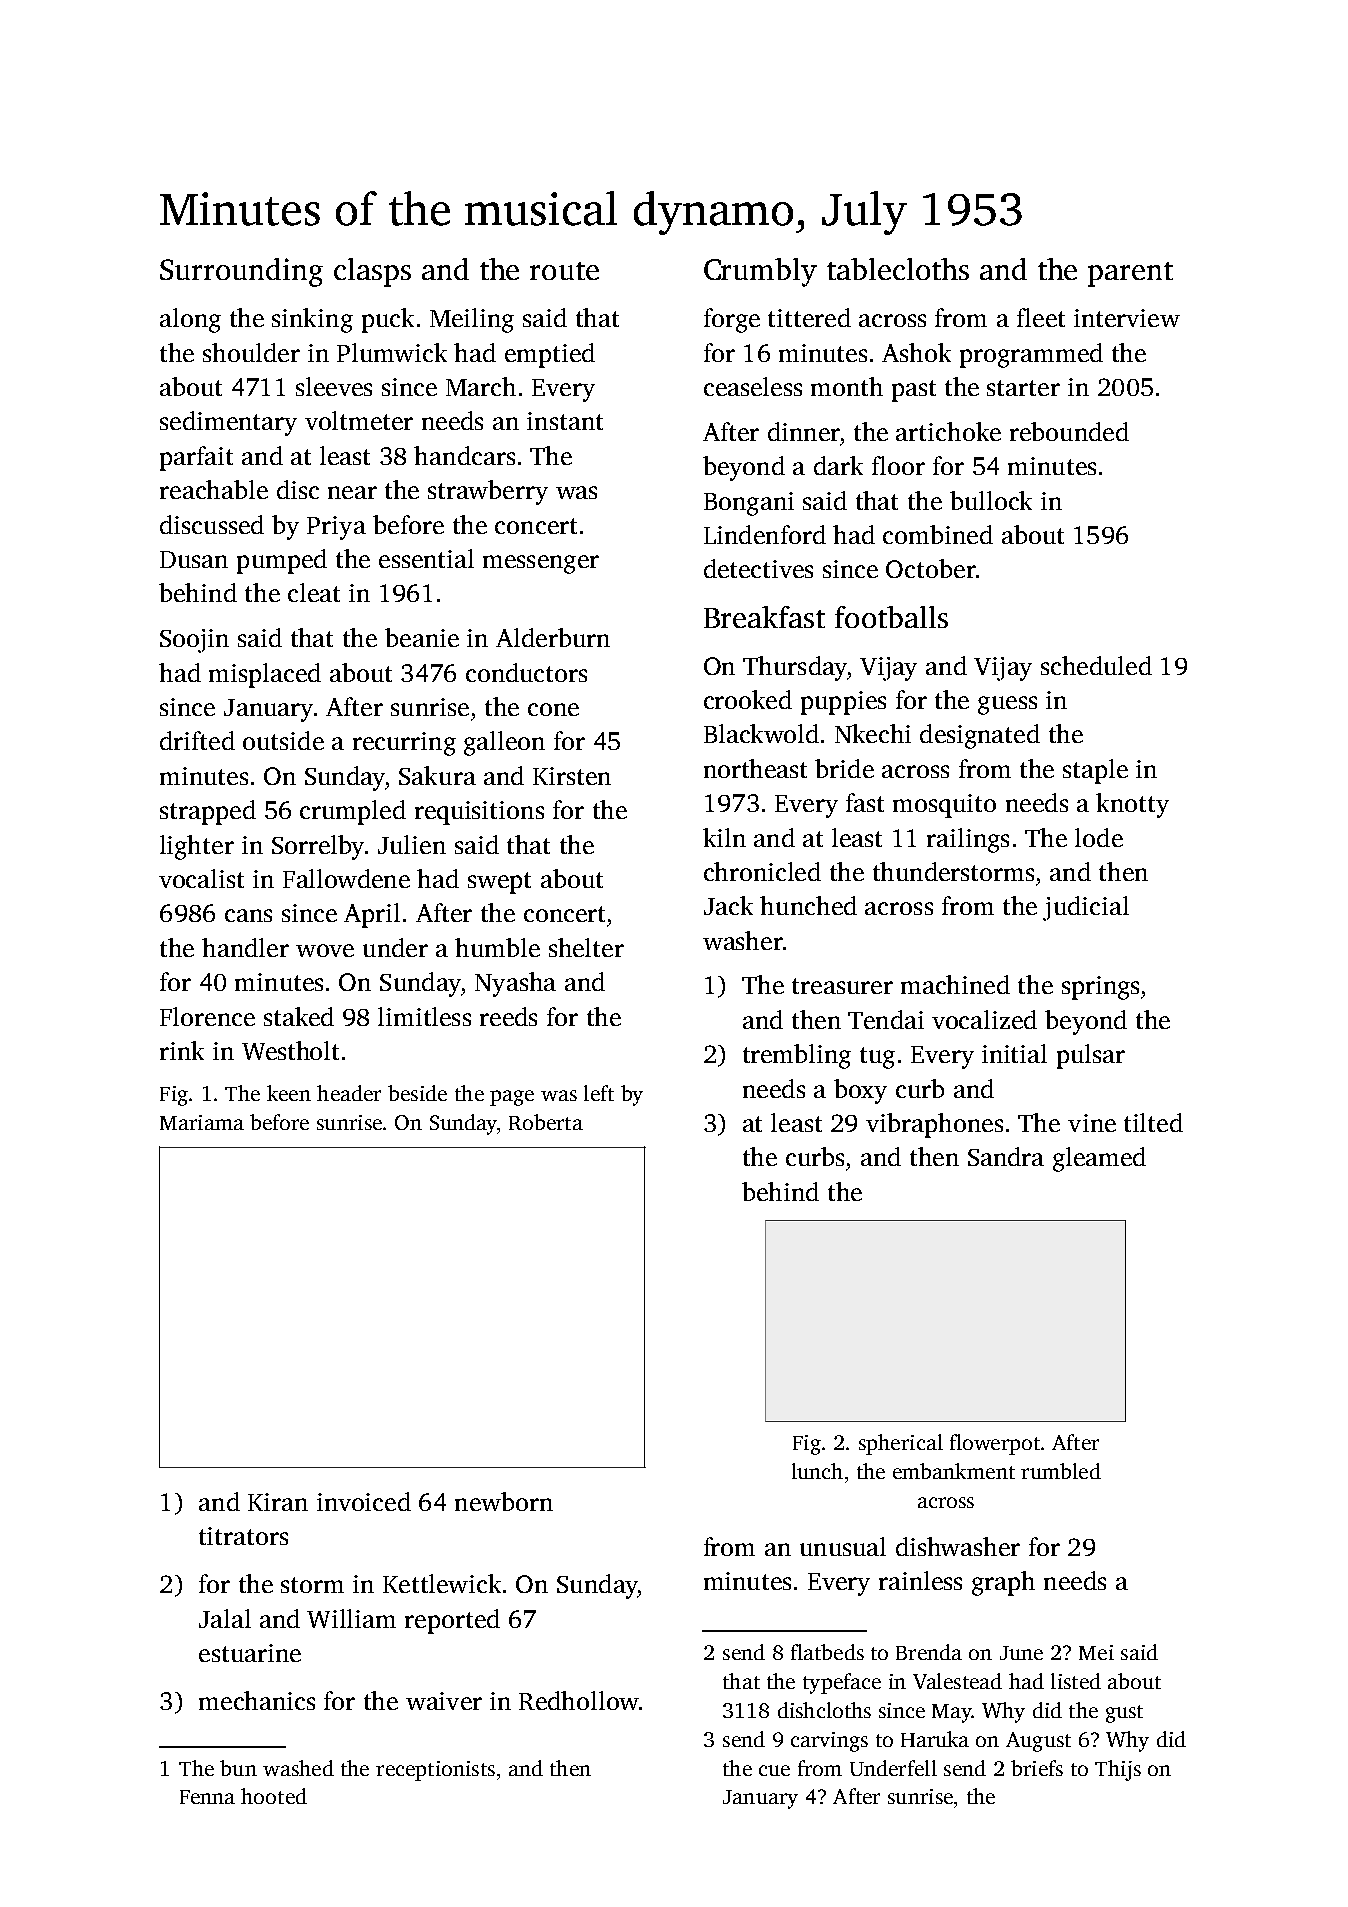 This screenshot has height=1907, width=1348. Describe the element at coordinates (197, 847) in the screenshot. I see `lighter` at that location.
